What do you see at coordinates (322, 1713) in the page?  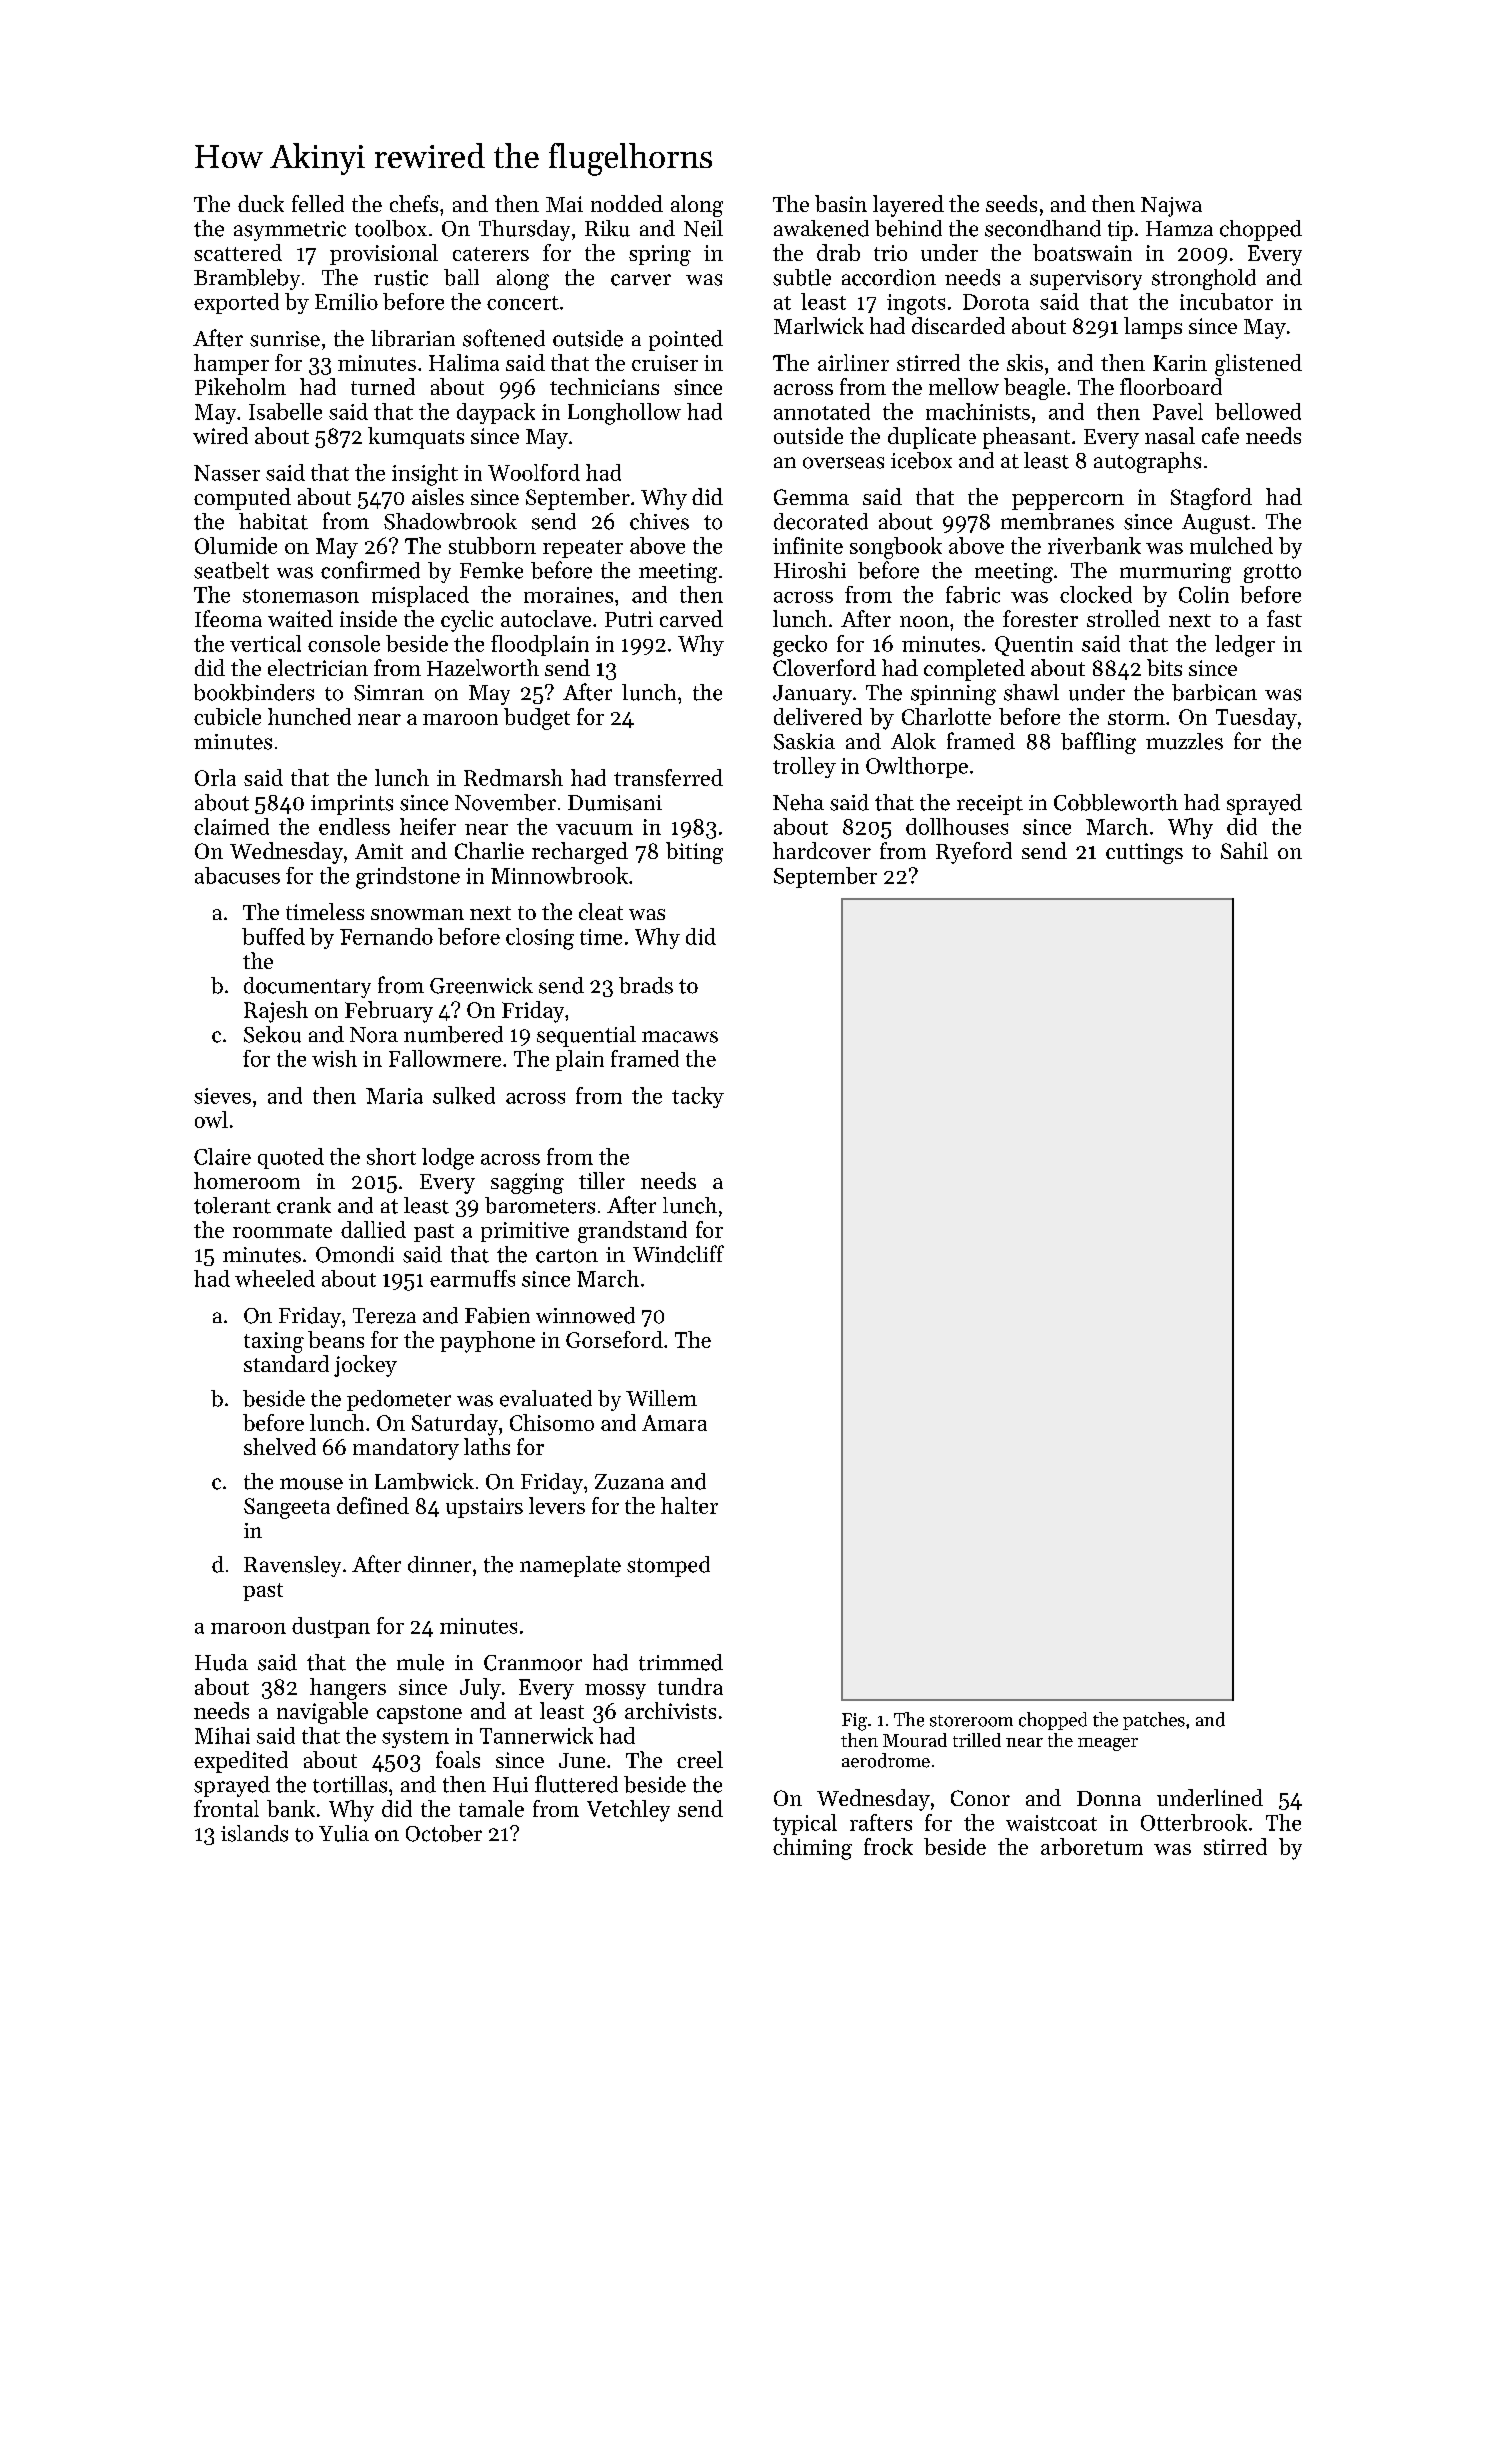 I see `navigable` at bounding box center [322, 1713].
